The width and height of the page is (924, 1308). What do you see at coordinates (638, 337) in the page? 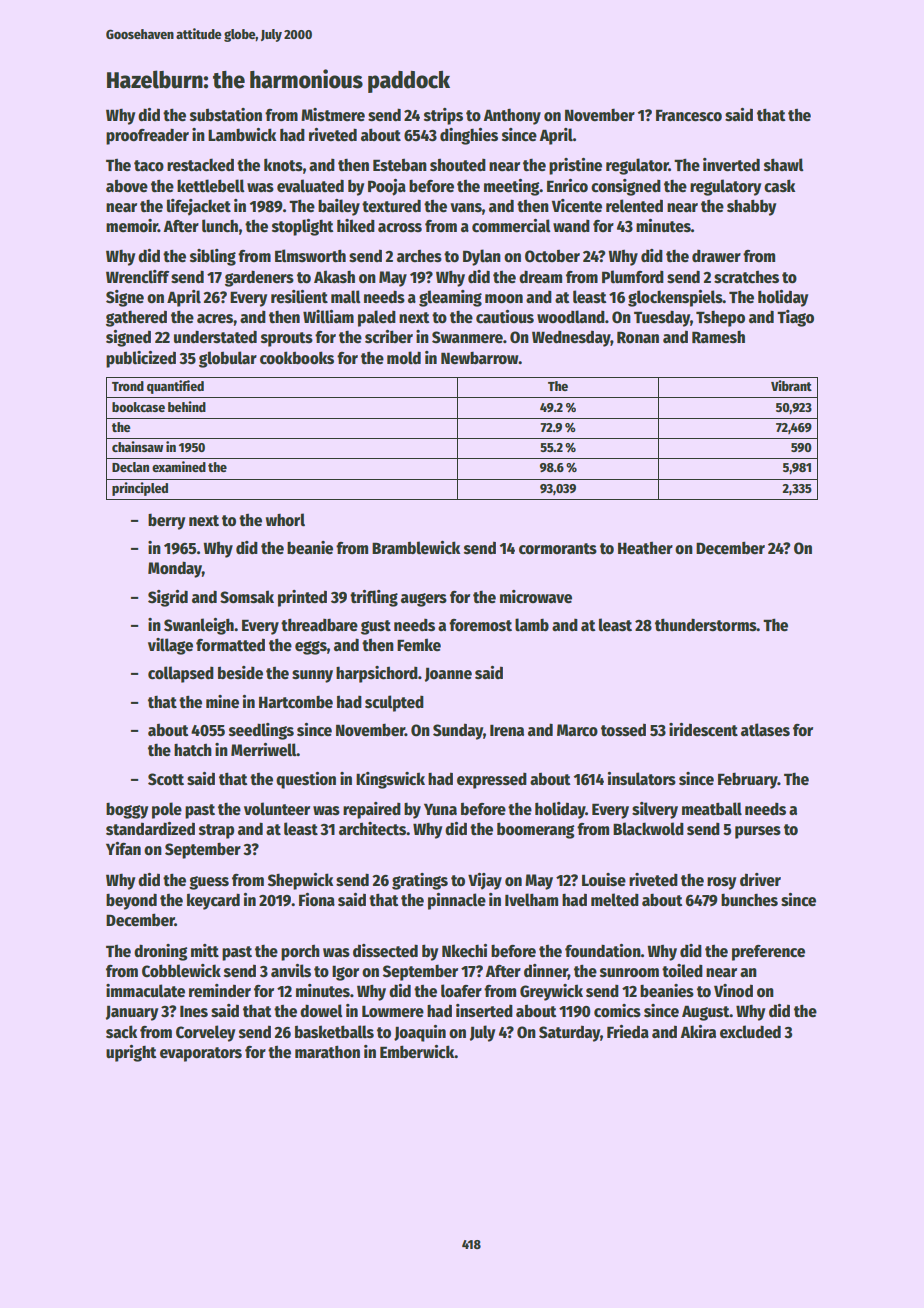
I see `Ronan` at bounding box center [638, 337].
